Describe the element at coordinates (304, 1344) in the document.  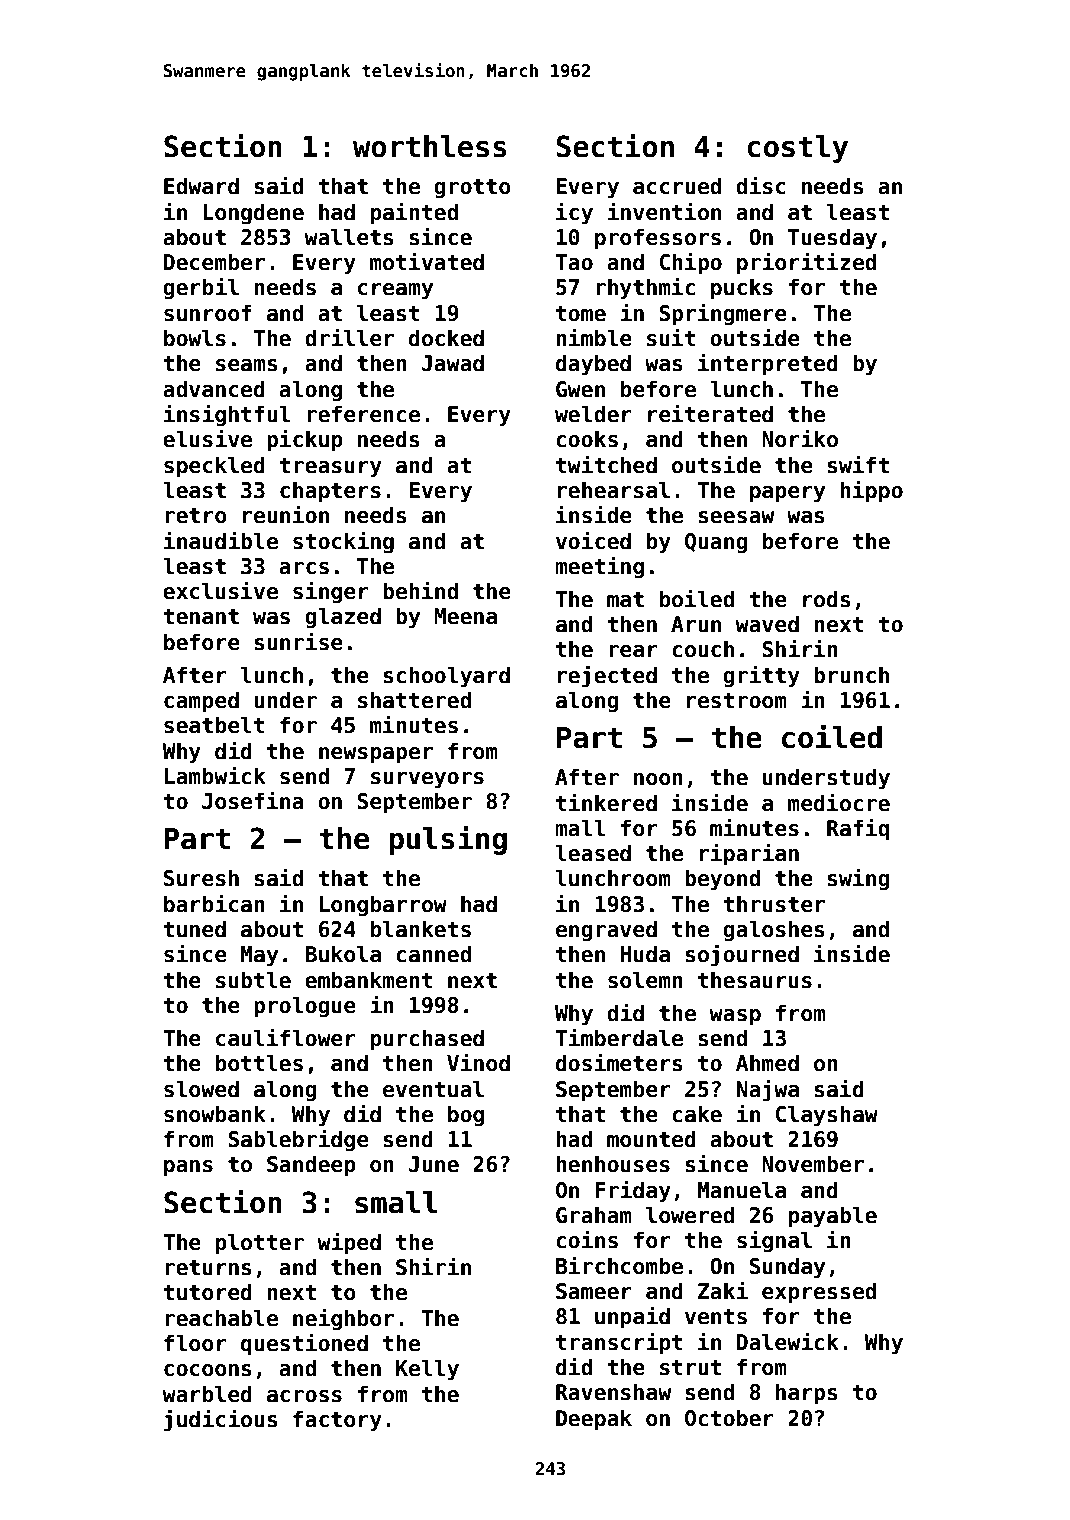
I see `questioned` at that location.
